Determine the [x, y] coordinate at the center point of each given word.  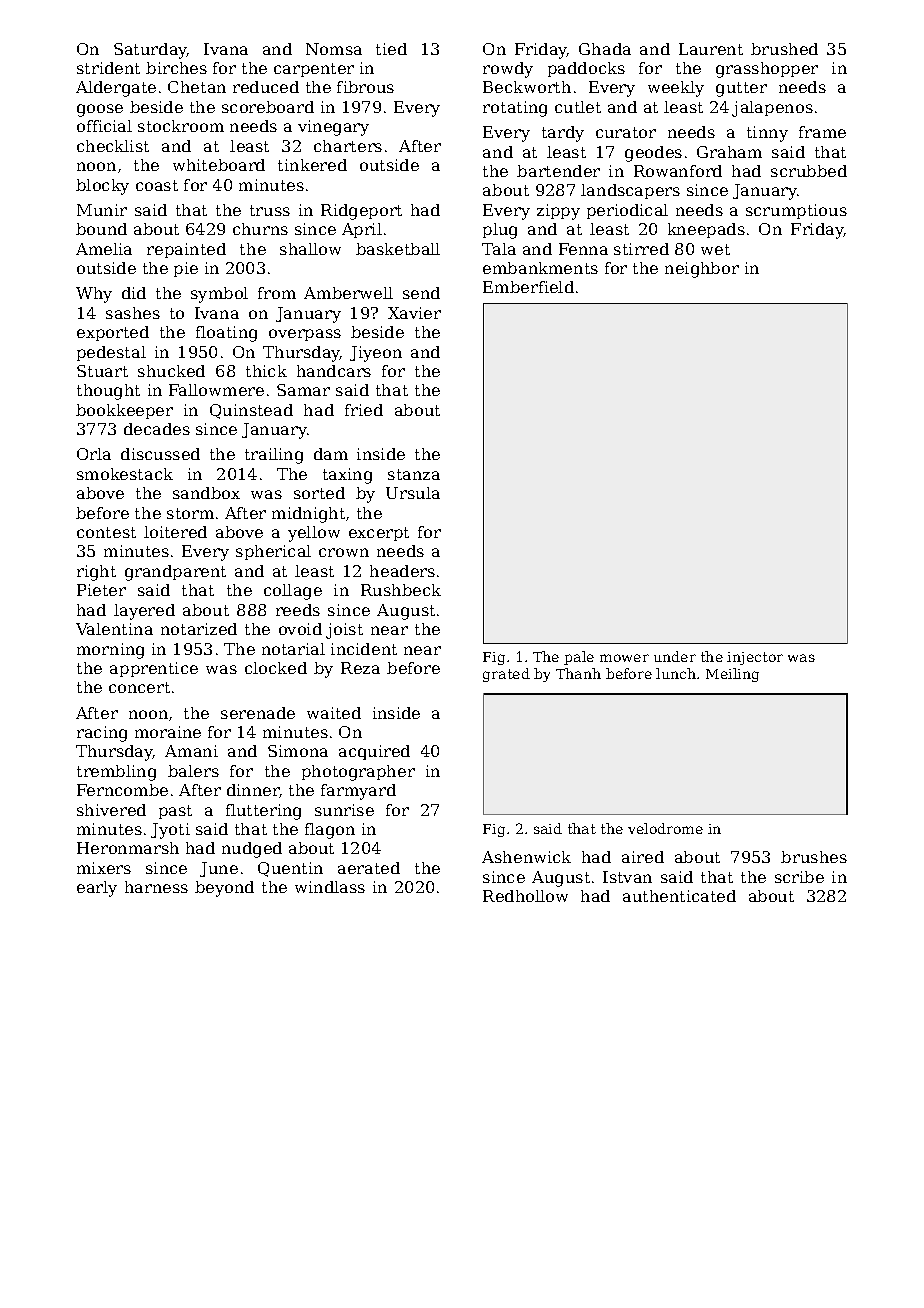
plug [500, 231]
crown [344, 552]
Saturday [150, 51]
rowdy [508, 70]
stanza [414, 474]
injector [755, 658]
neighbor [702, 270]
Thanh [578, 673]
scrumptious [796, 211]
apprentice [154, 669]
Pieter [101, 590]
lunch [676, 673]
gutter [741, 89]
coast [157, 185]
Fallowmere [216, 390]
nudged [252, 850]
